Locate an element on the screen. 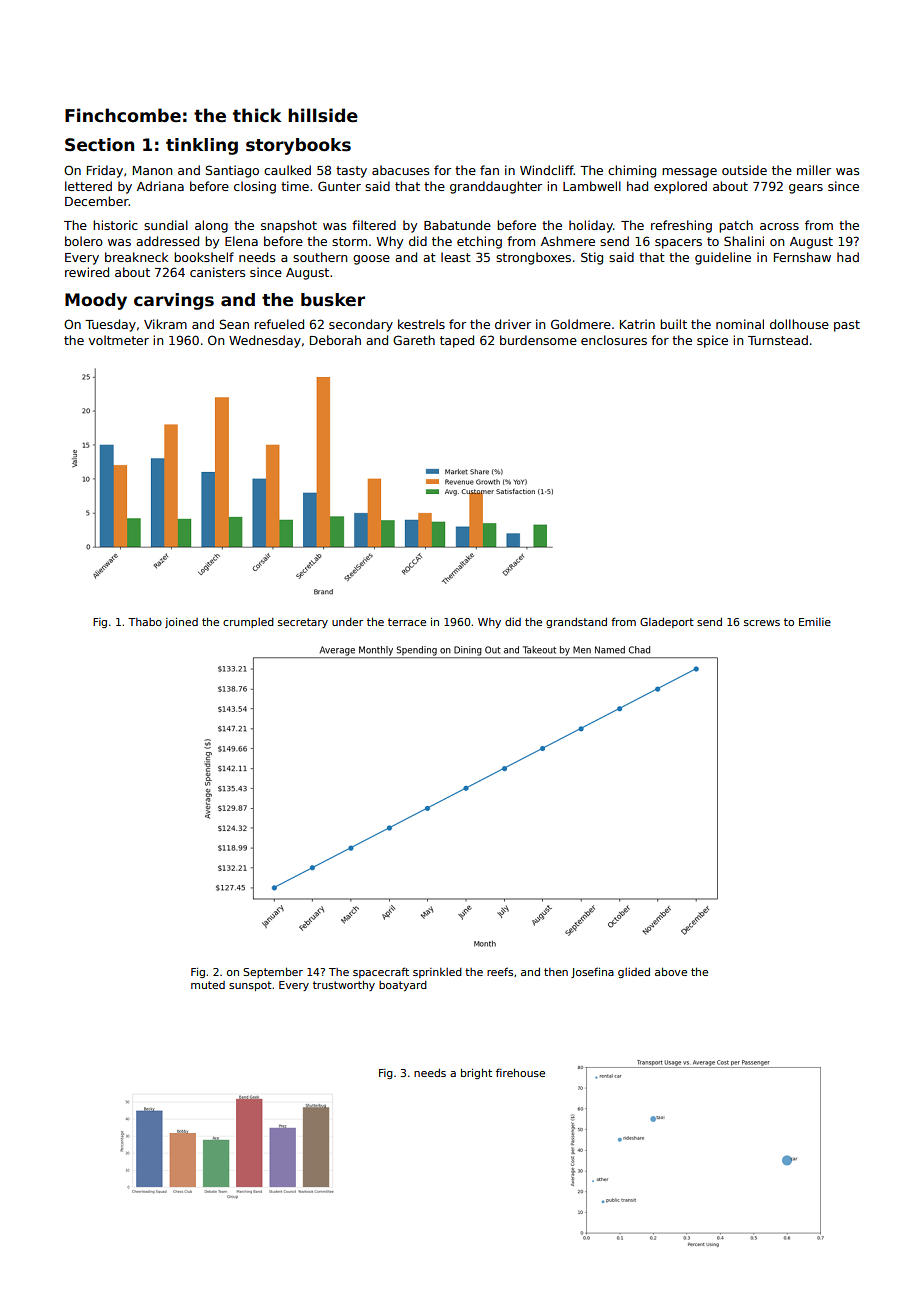  spice is located at coordinates (712, 341).
